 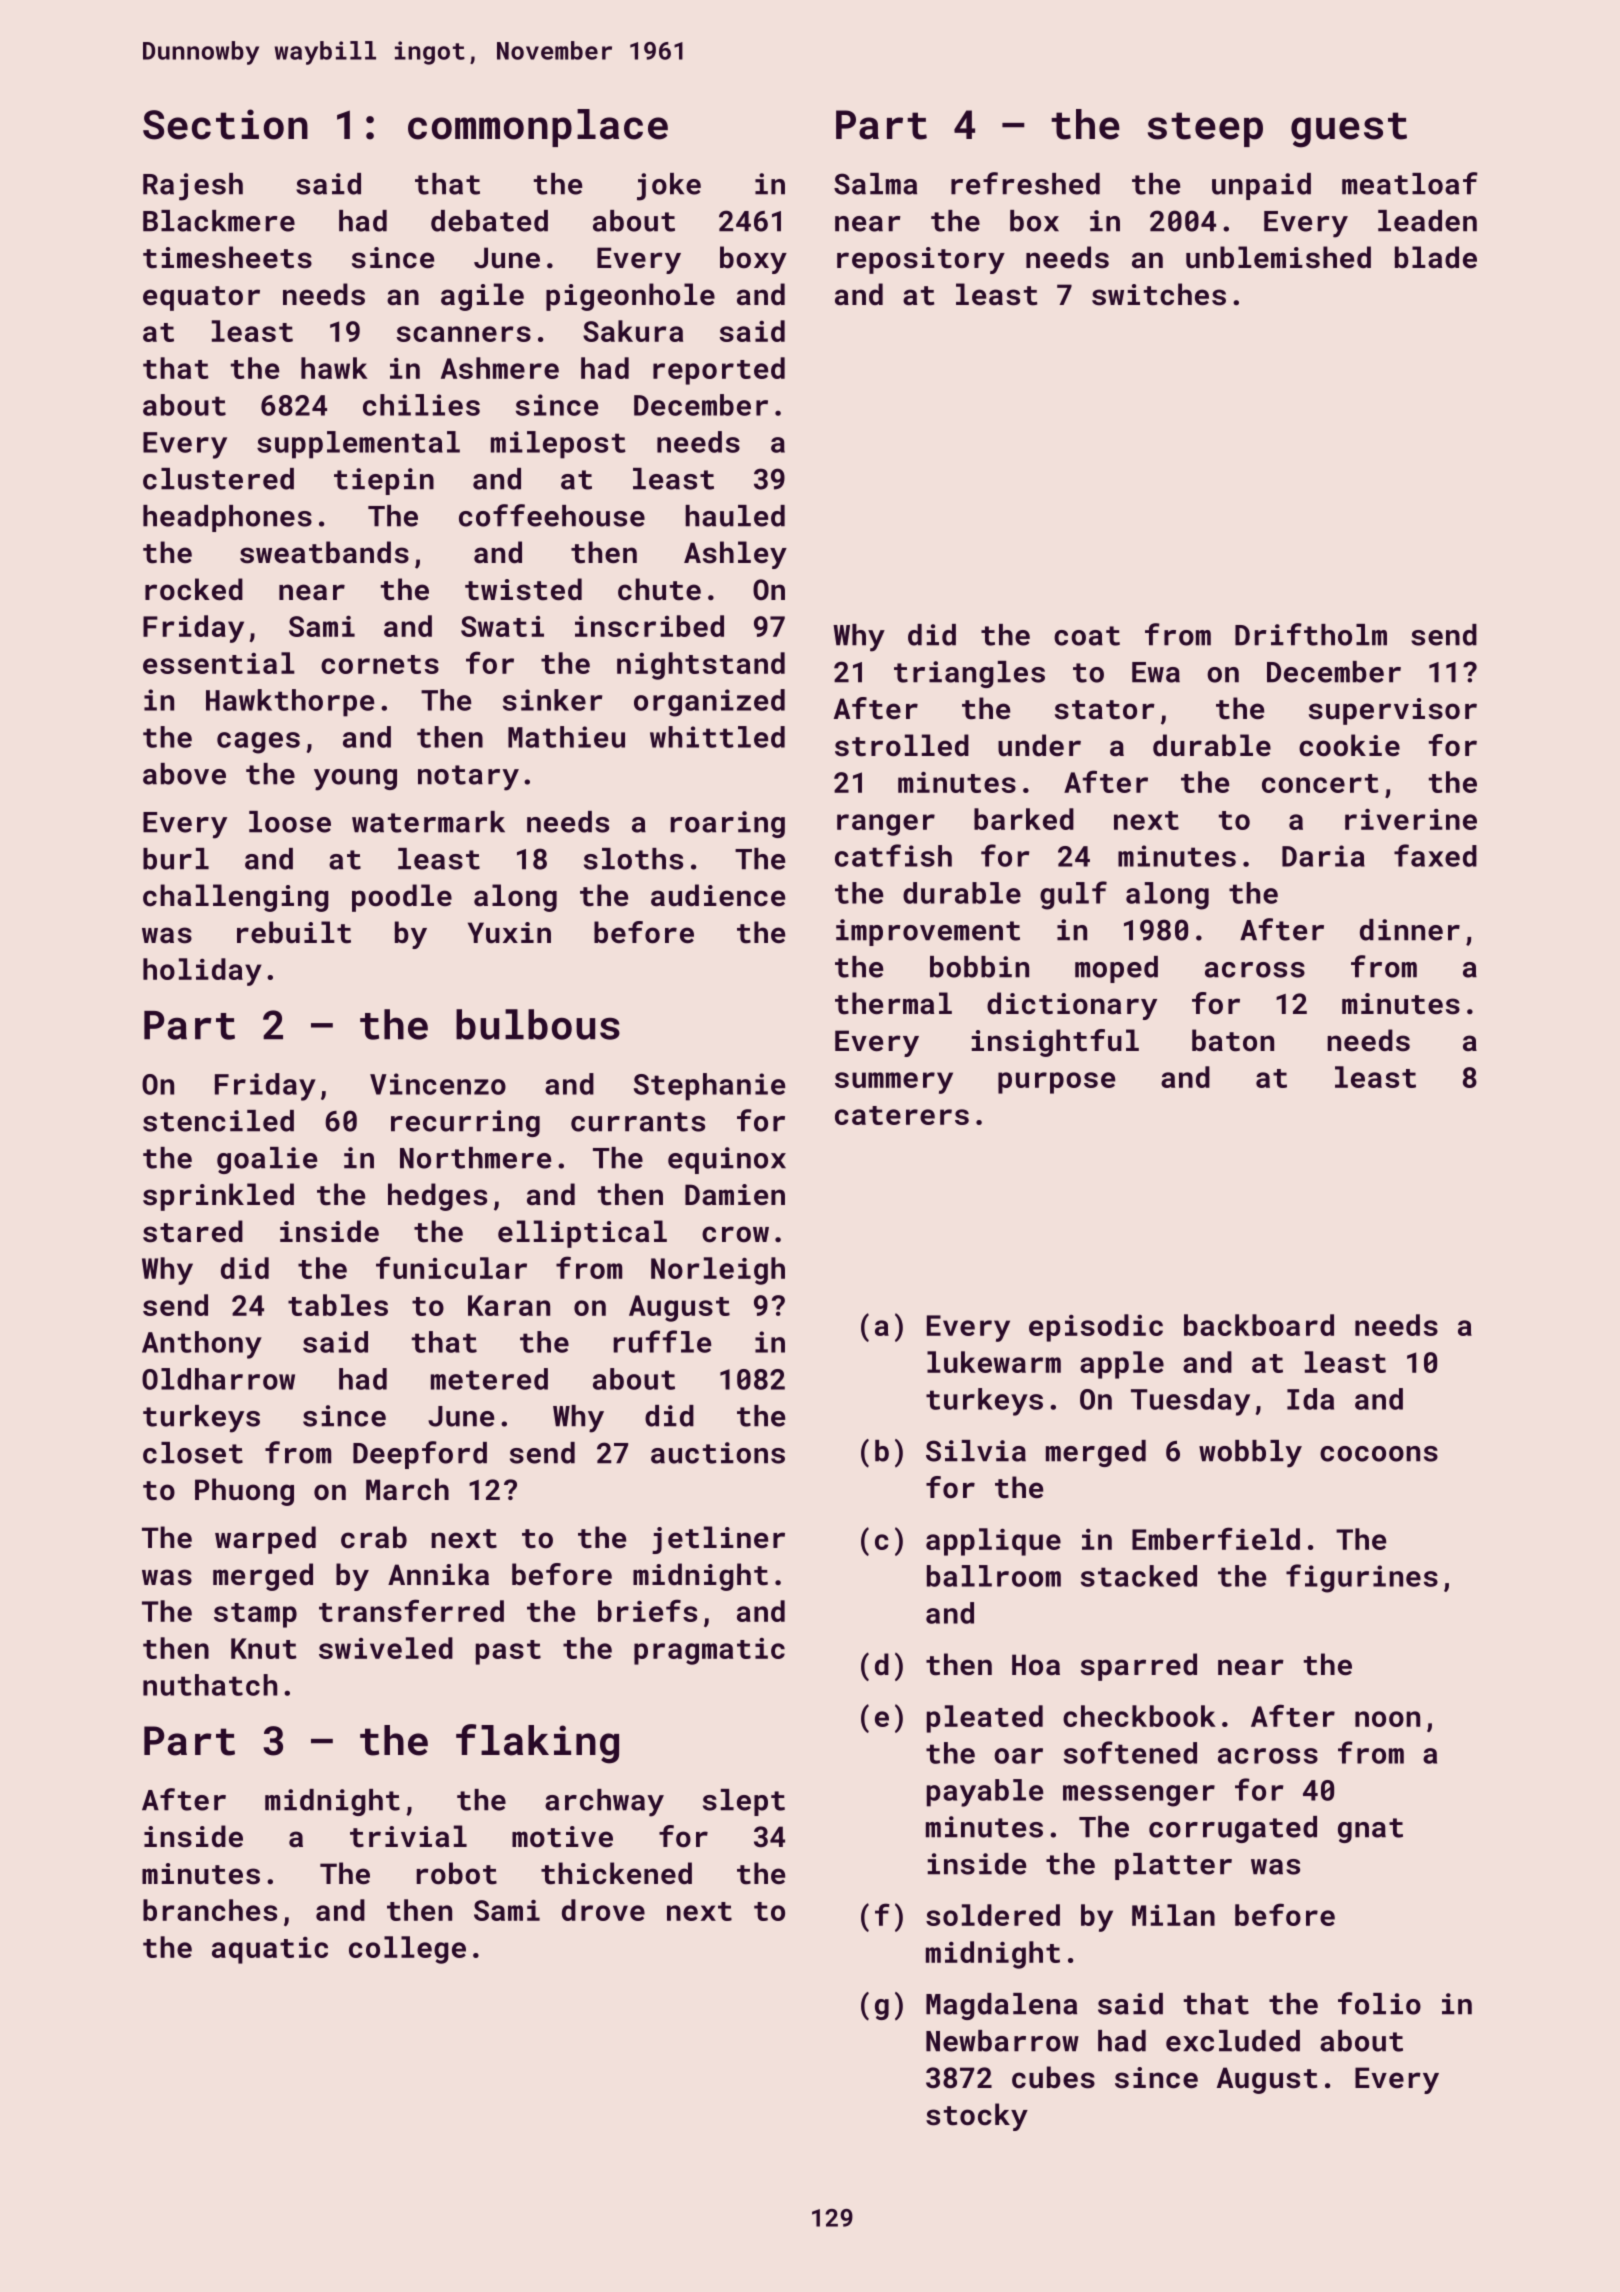 I want to click on gnat, so click(x=1370, y=1830).
